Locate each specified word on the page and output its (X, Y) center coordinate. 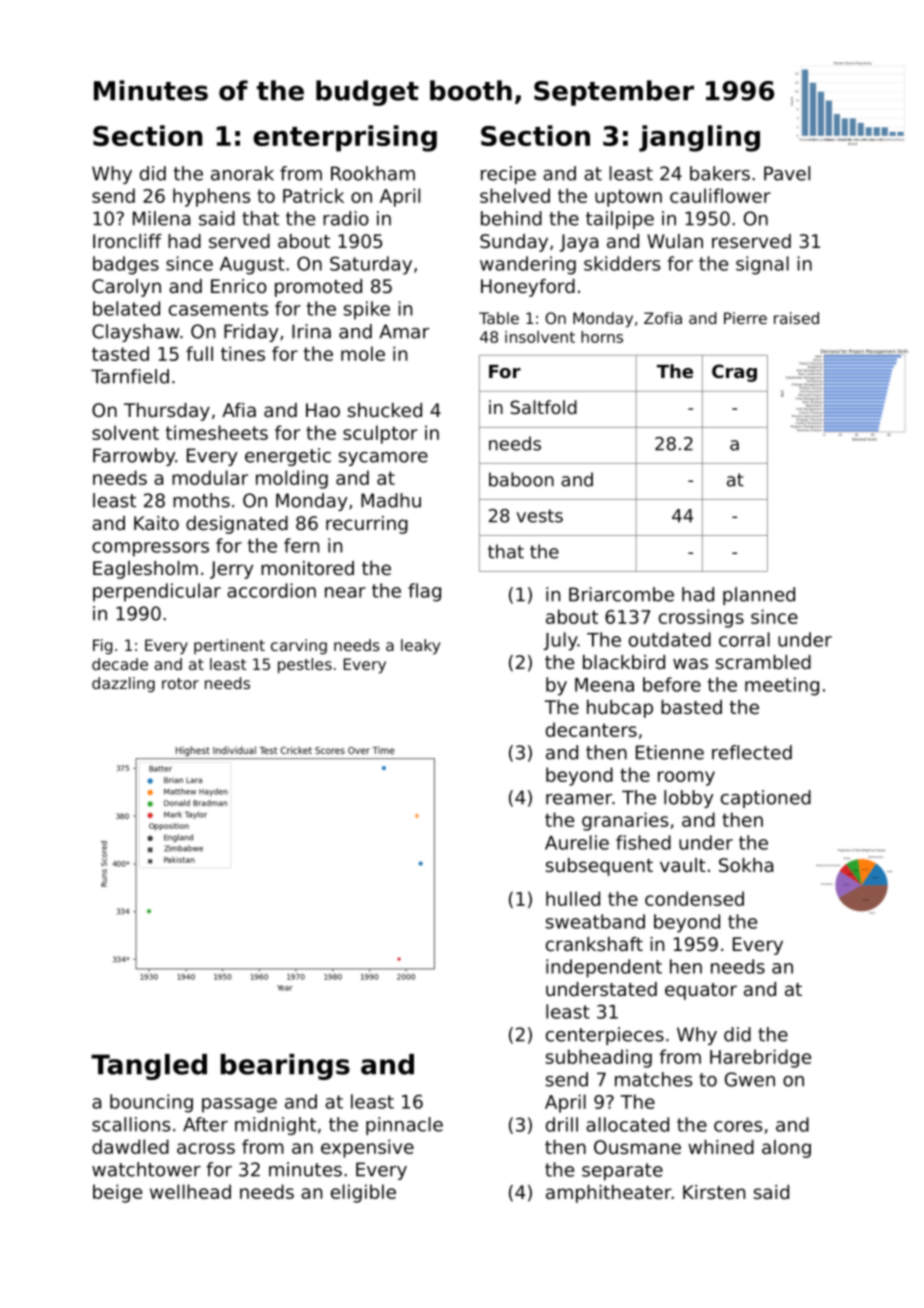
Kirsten (714, 1192)
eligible (363, 1193)
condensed (694, 898)
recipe (508, 175)
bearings (285, 1067)
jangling (699, 138)
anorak (242, 173)
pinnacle (404, 1126)
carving (299, 646)
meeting (782, 686)
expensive (367, 1148)
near (345, 592)
